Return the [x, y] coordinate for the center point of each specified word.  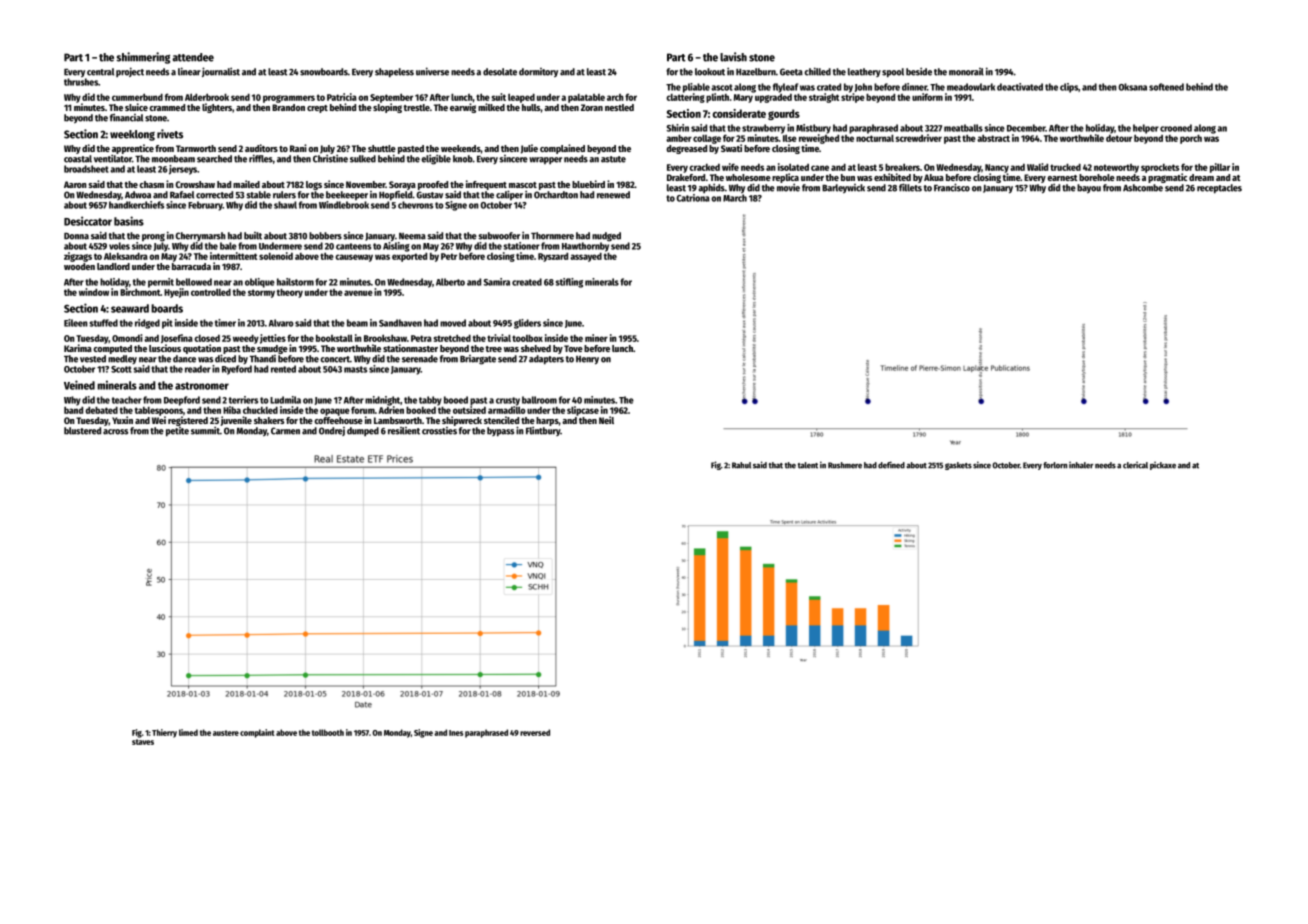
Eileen [76, 323]
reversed [535, 732]
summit [205, 430]
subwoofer [499, 236]
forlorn [1055, 465]
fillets [910, 188]
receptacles [1219, 189]
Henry [587, 360]
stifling [569, 283]
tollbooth [328, 732]
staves [143, 742]
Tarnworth [196, 148]
